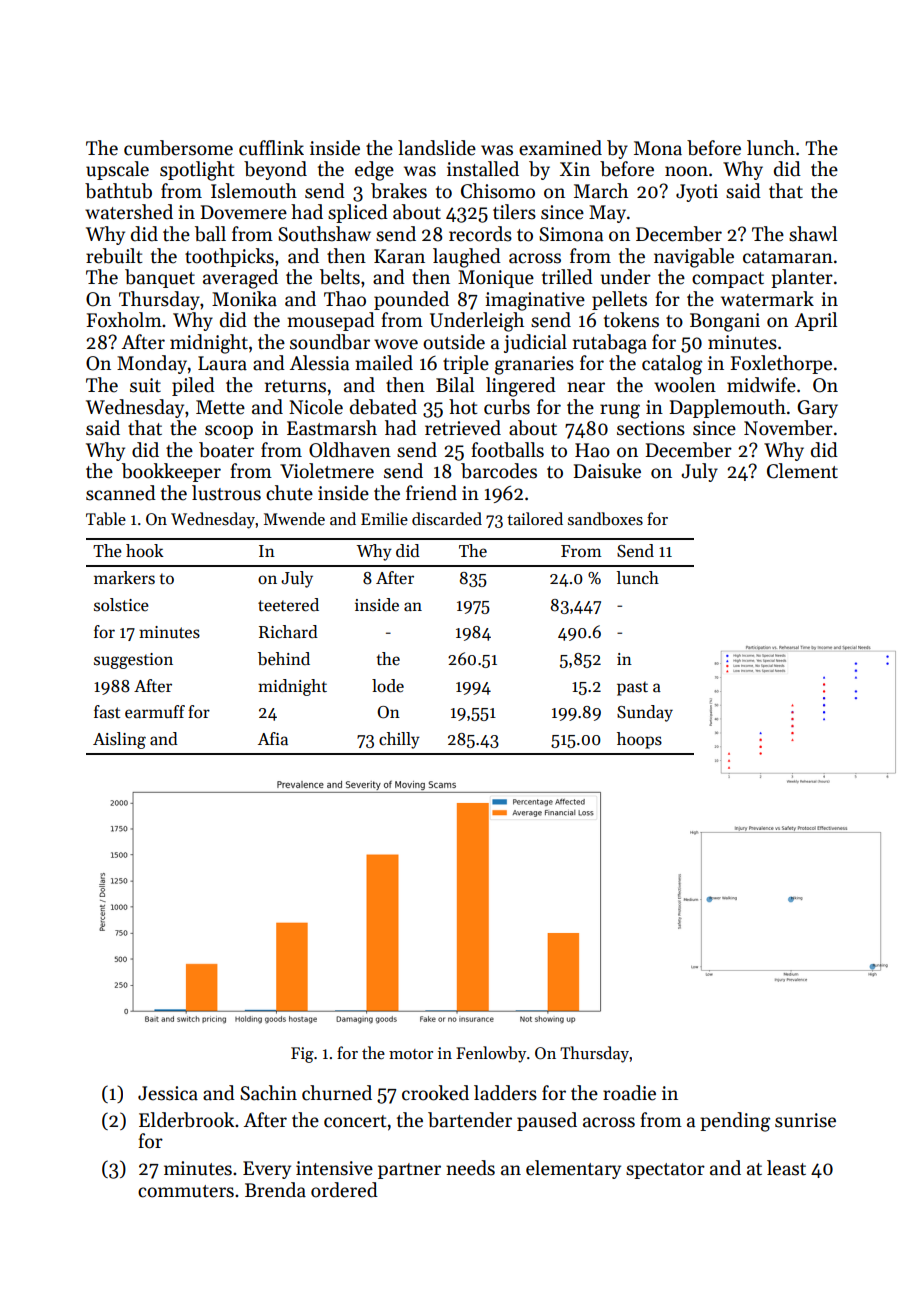 The width and height of the screenshot is (924, 1311). What do you see at coordinates (629, 1093) in the screenshot?
I see `roadie` at bounding box center [629, 1093].
